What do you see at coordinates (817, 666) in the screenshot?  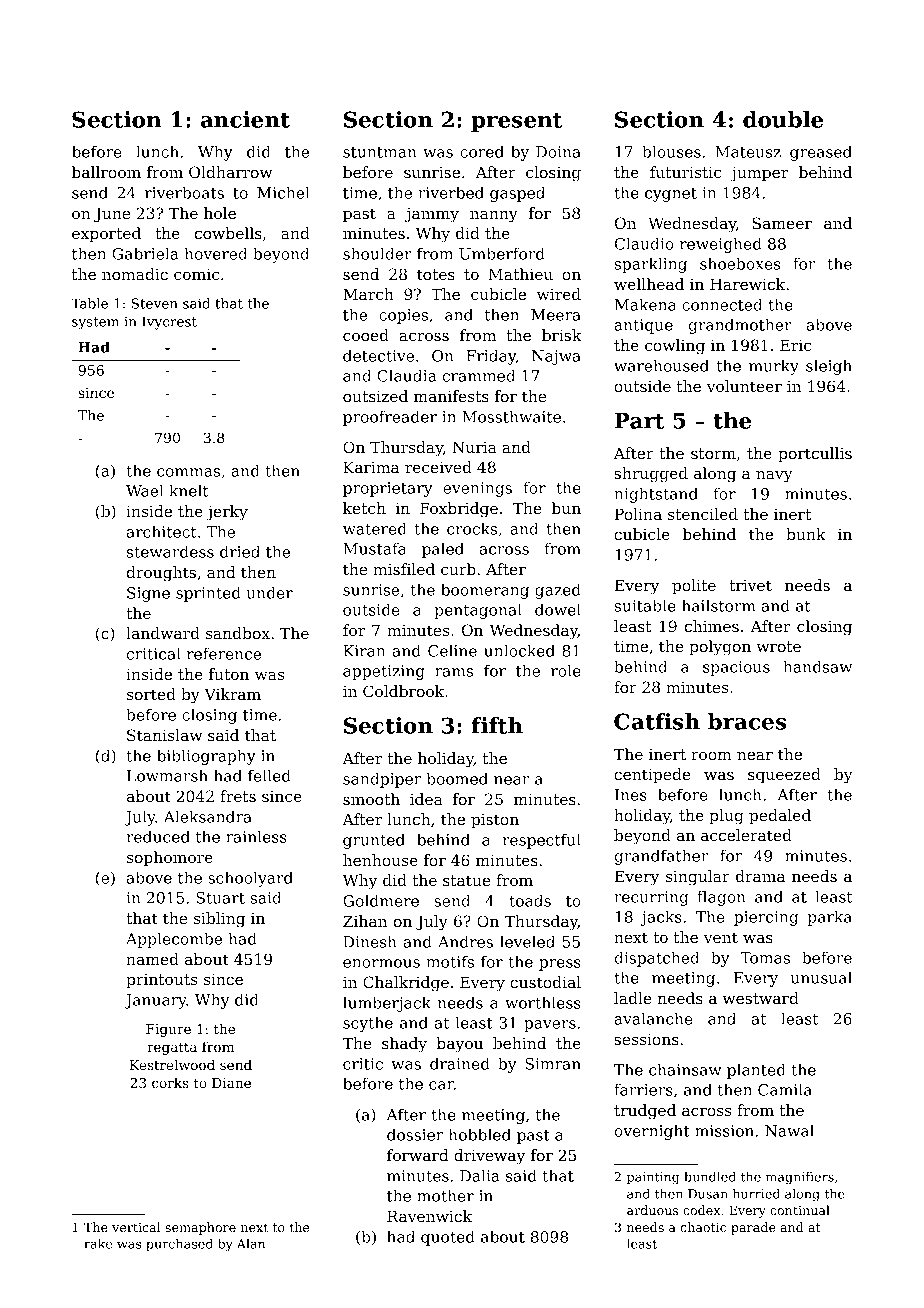 I see `handsaw` at bounding box center [817, 666].
